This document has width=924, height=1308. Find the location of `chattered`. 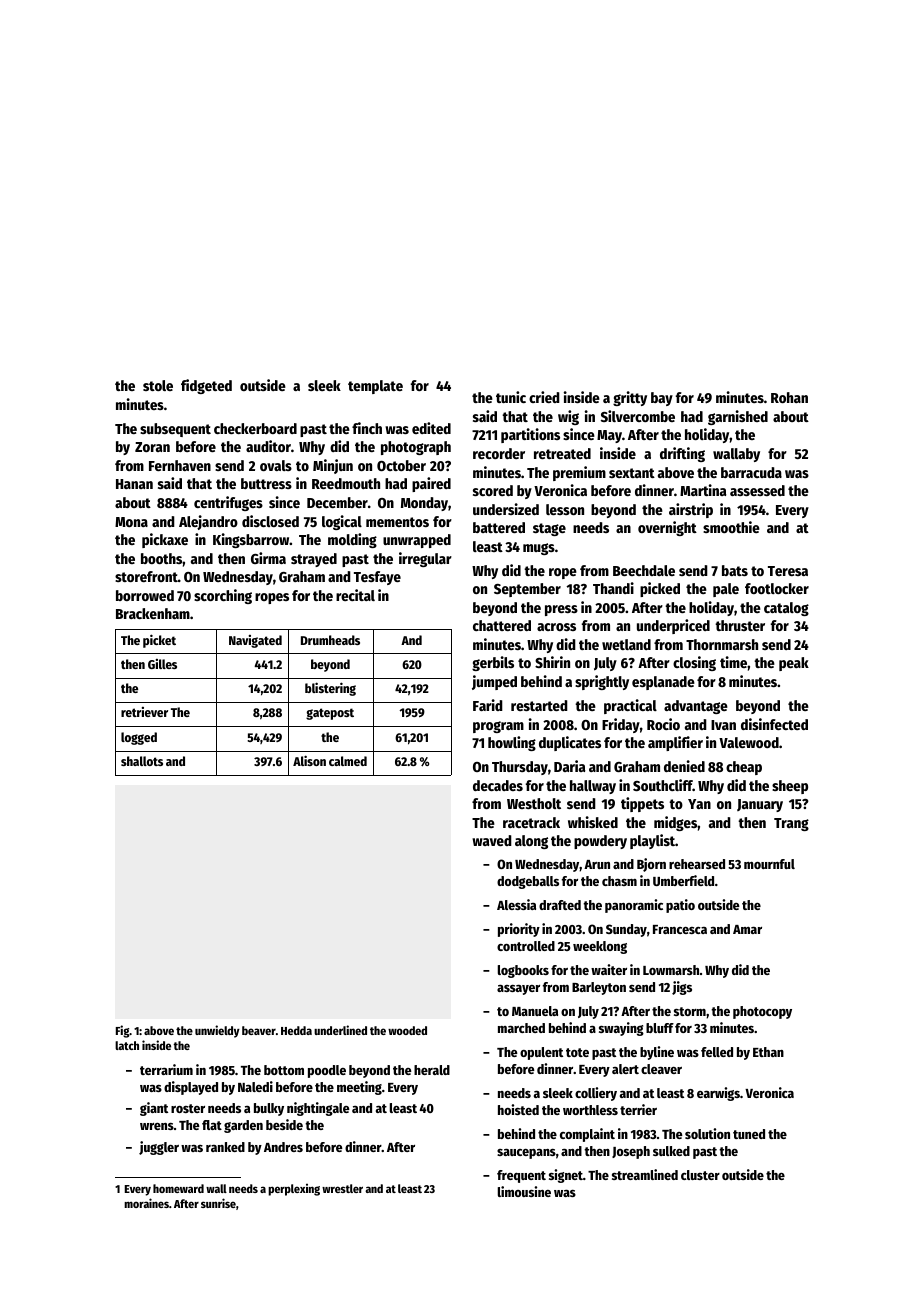

chattered is located at coordinates (502, 625).
